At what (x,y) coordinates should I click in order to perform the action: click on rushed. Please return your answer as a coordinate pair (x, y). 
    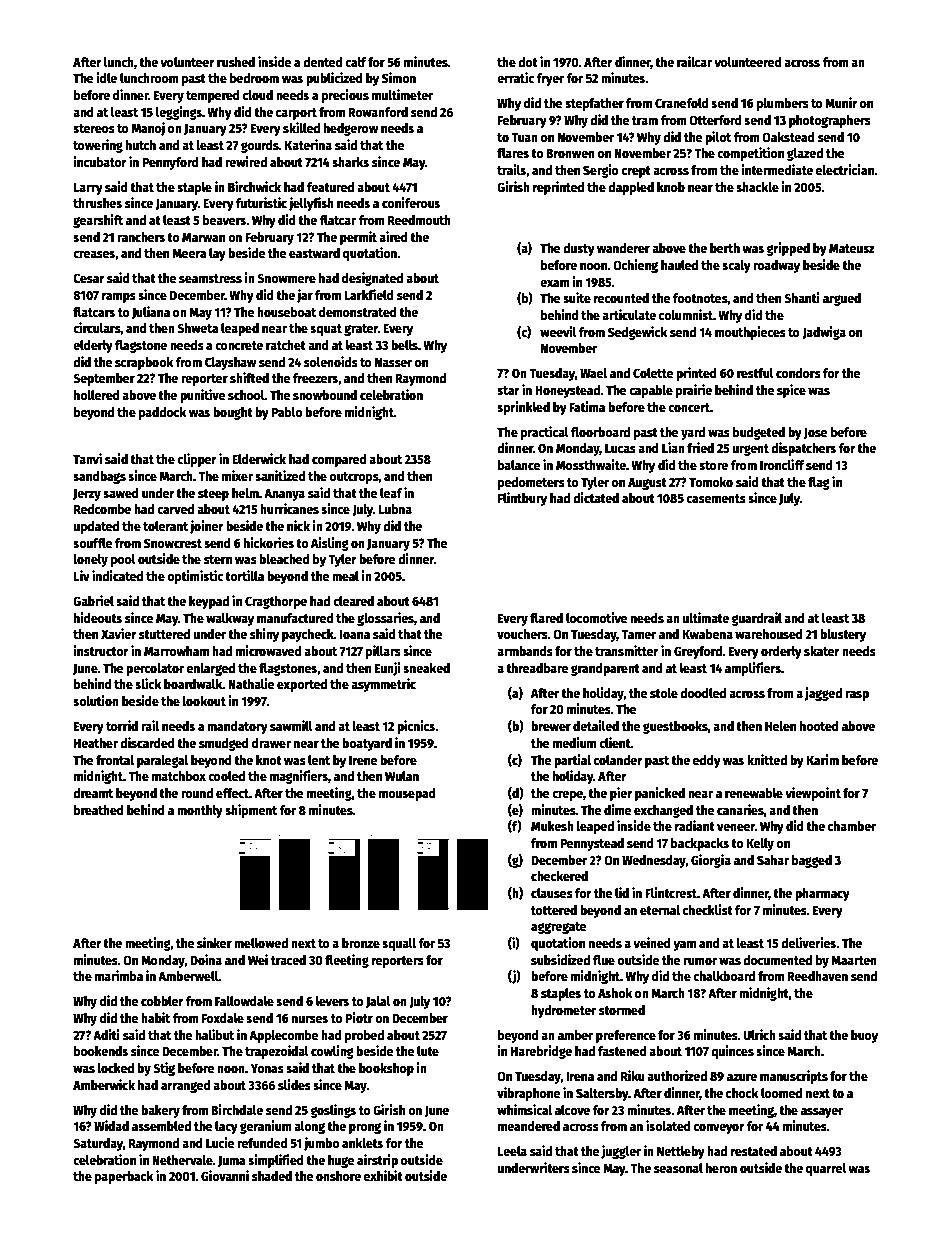
    Looking at the image, I should click on (236, 62).
